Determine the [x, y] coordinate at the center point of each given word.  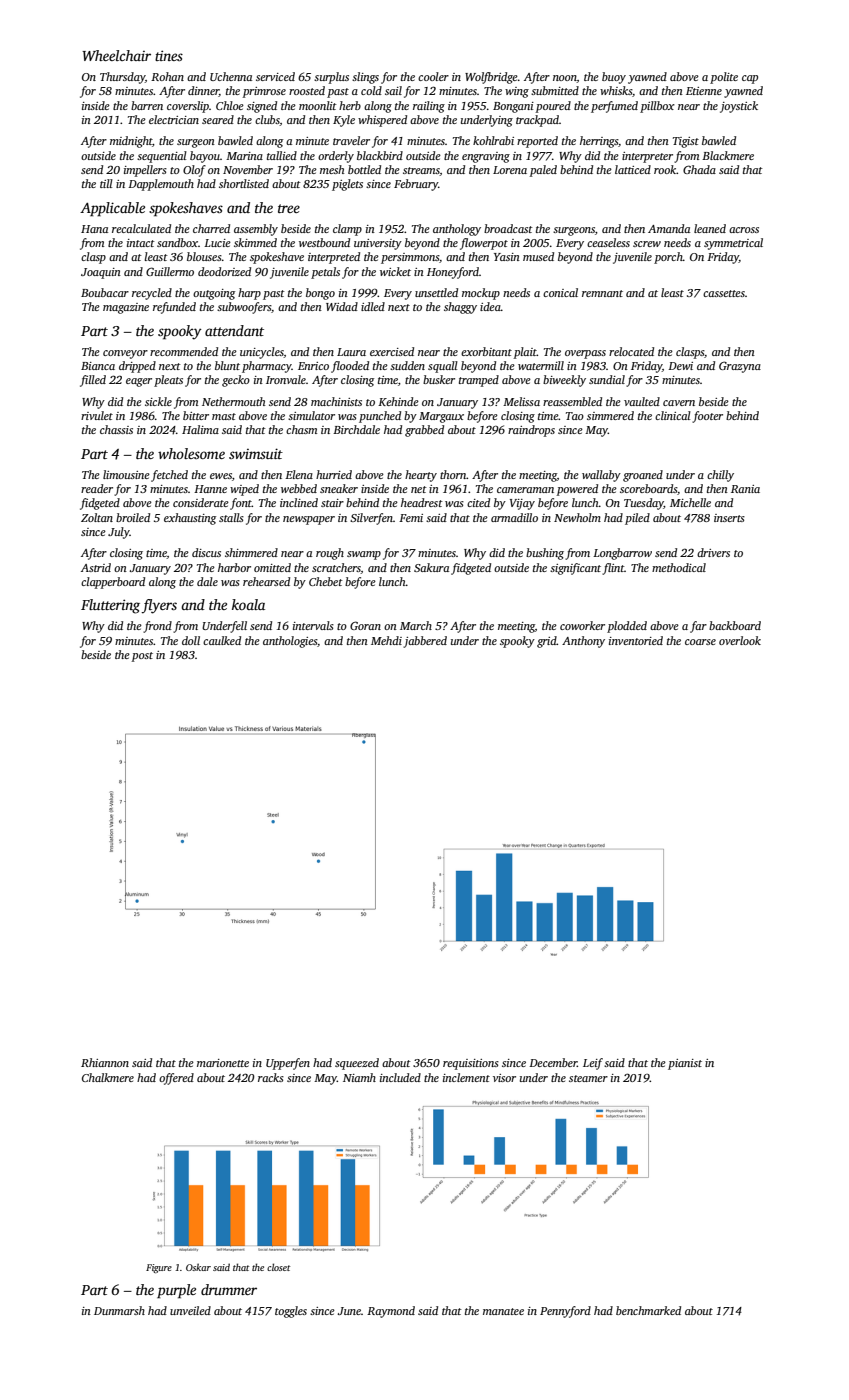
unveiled [190, 1310]
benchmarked [648, 1310]
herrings [599, 142]
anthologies [290, 642]
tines [169, 55]
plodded [627, 627]
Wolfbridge [491, 78]
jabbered [425, 642]
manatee [503, 1311]
